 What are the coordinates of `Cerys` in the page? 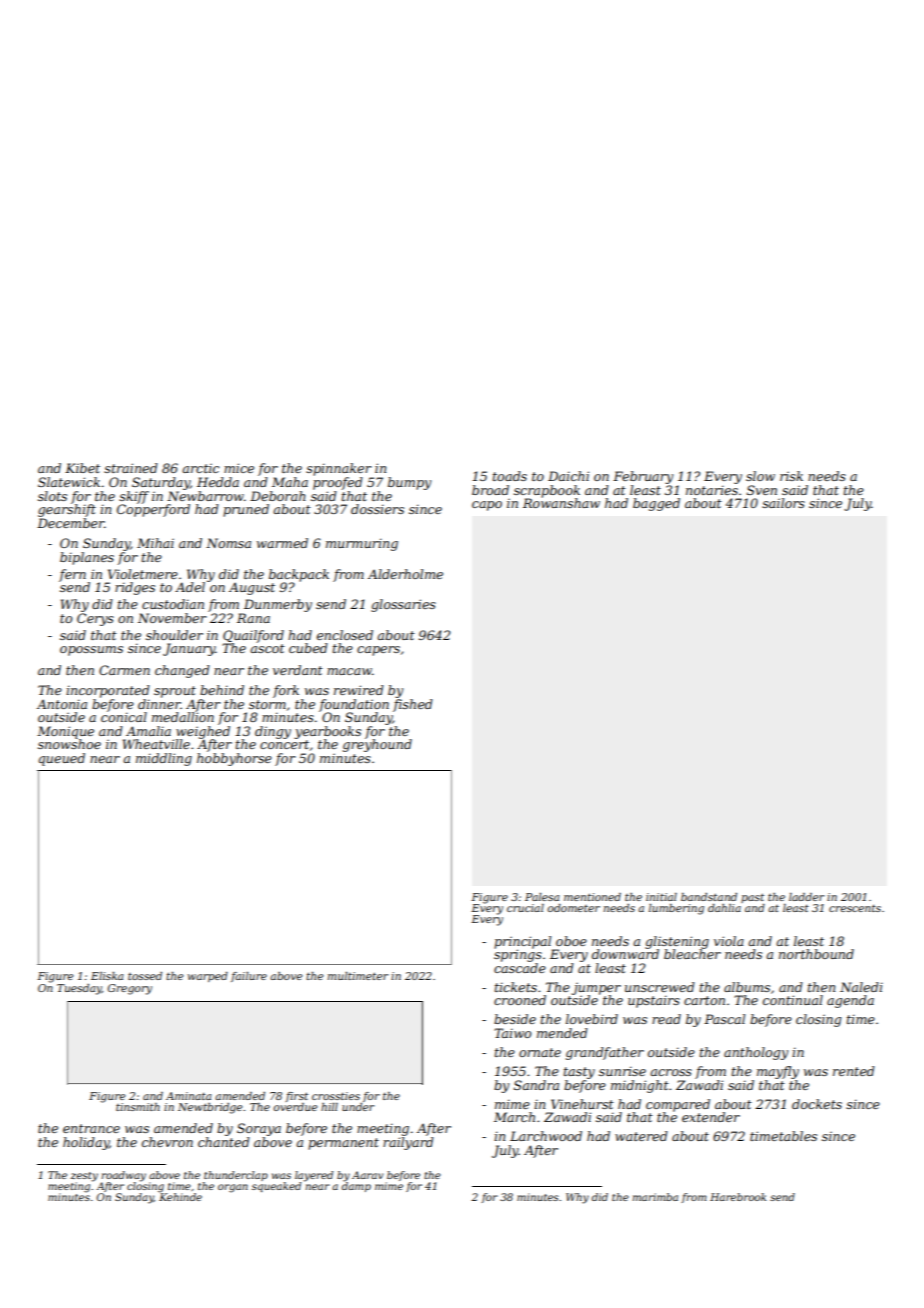 It's located at (95, 619).
